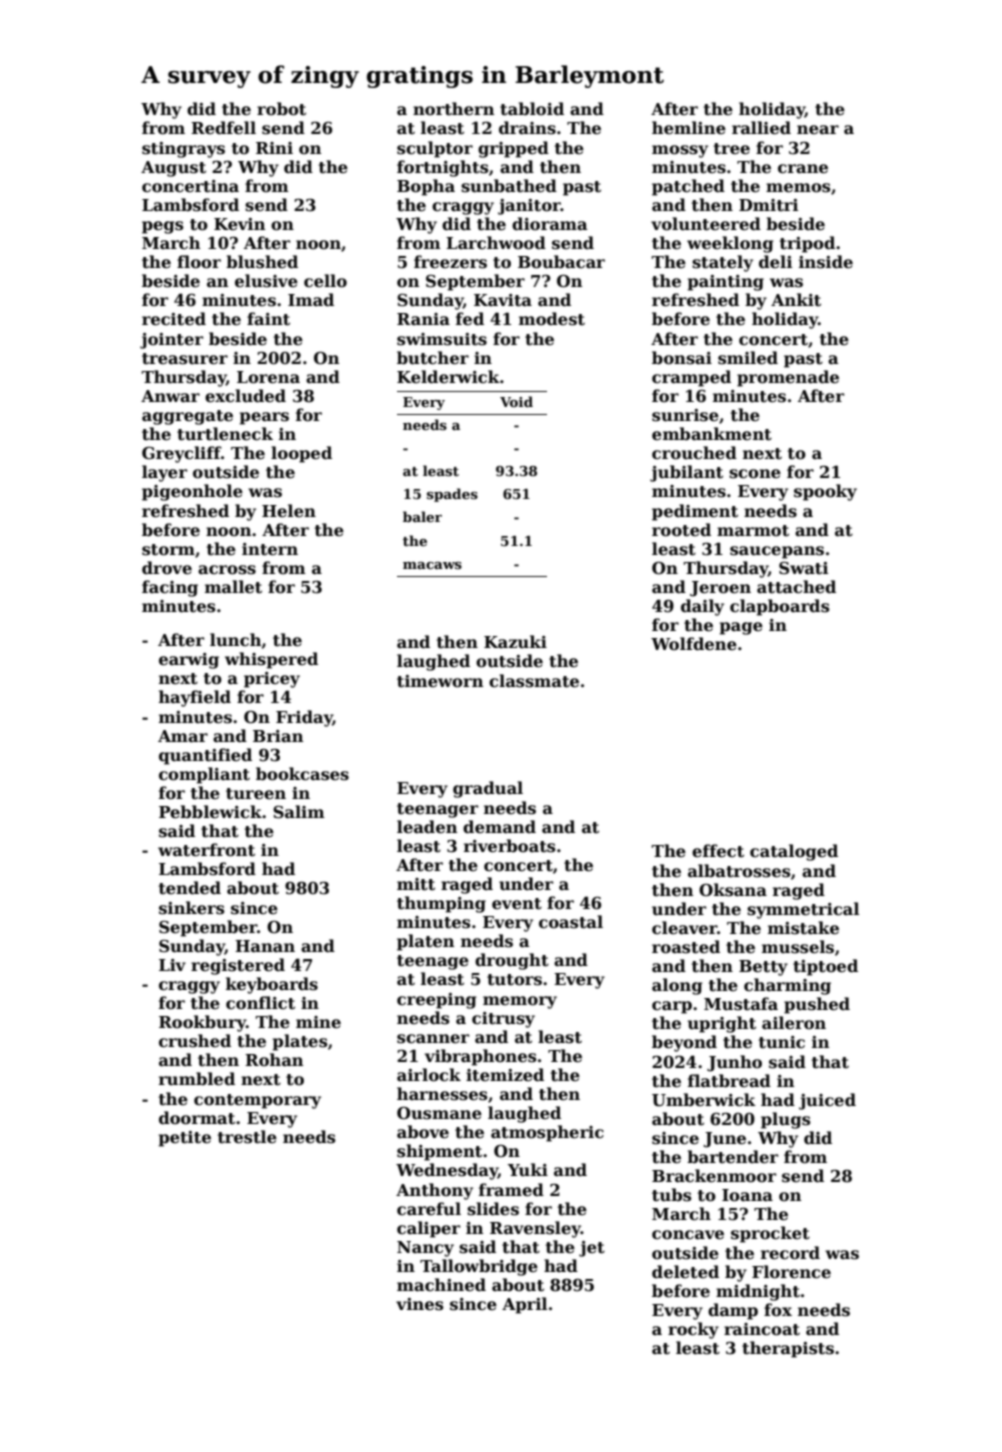 This document has height=1452, width=1002. What do you see at coordinates (304, 718) in the document?
I see `Friday` at bounding box center [304, 718].
